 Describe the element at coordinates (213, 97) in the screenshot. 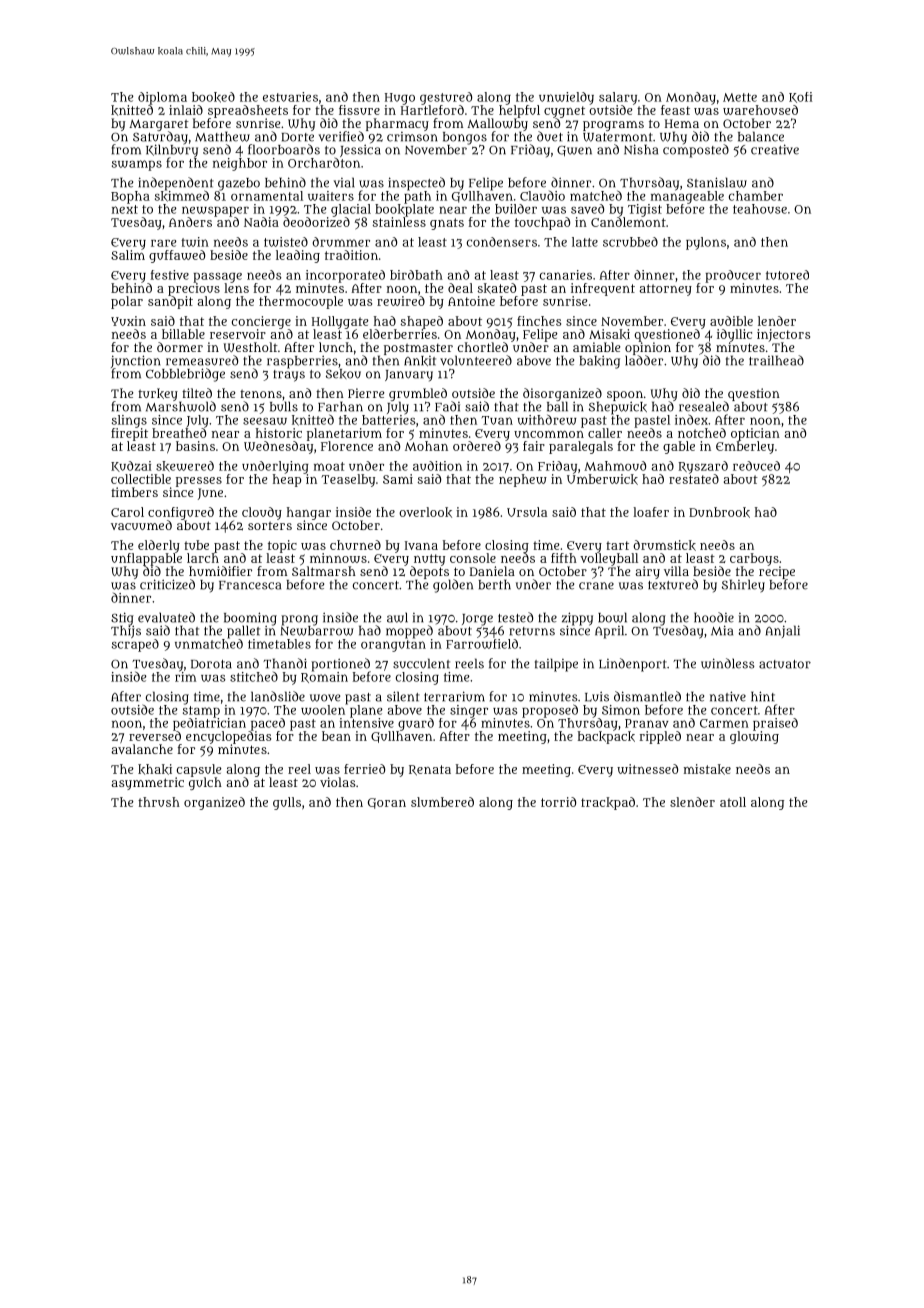

I see `booked` at that location.
